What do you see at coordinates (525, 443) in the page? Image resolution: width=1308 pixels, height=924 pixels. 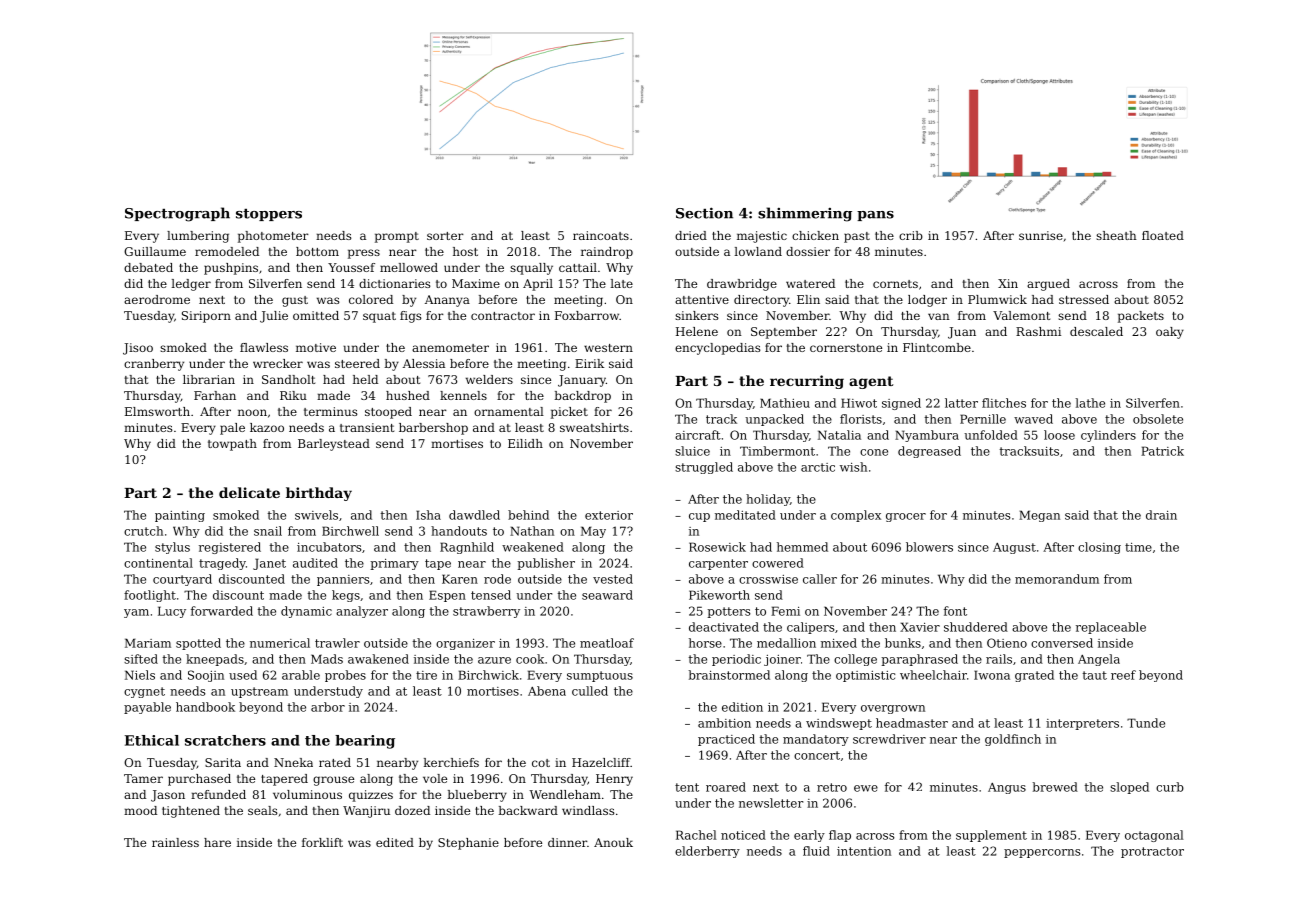 I see `Eilidh` at bounding box center [525, 443].
